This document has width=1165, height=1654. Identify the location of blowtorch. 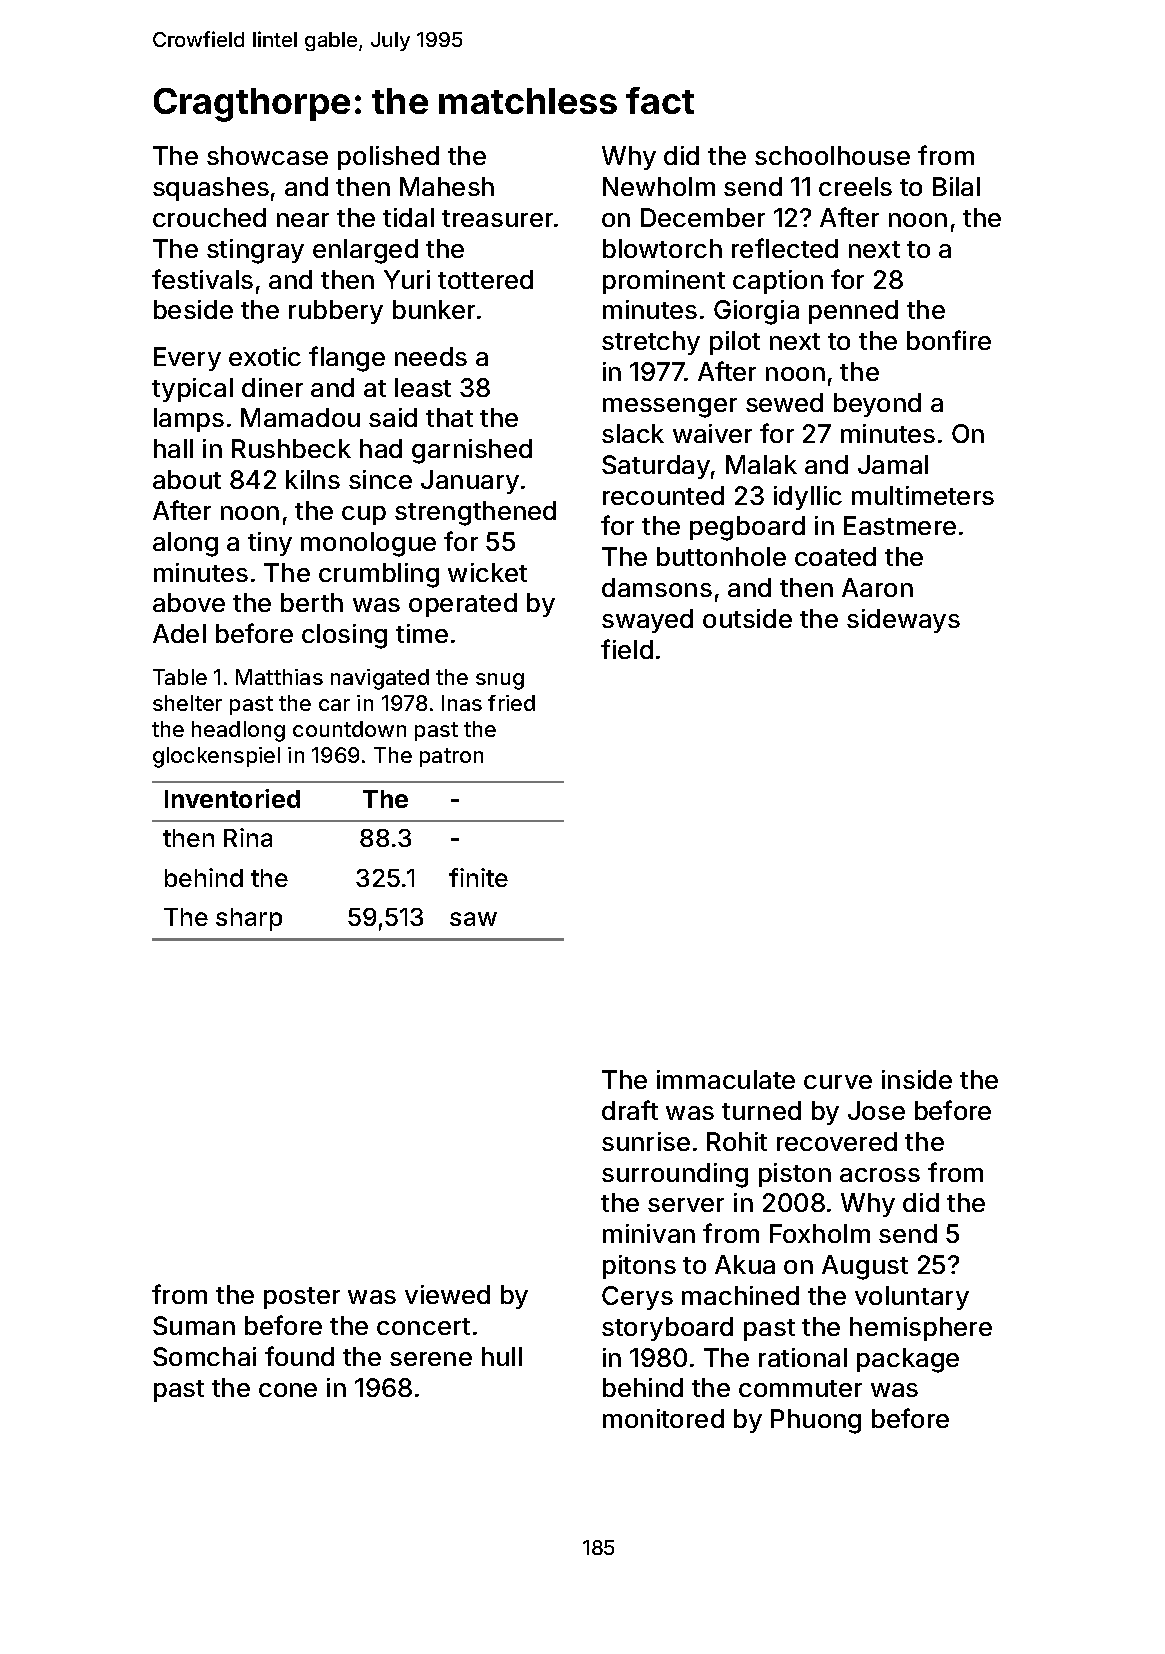
(662, 248).
